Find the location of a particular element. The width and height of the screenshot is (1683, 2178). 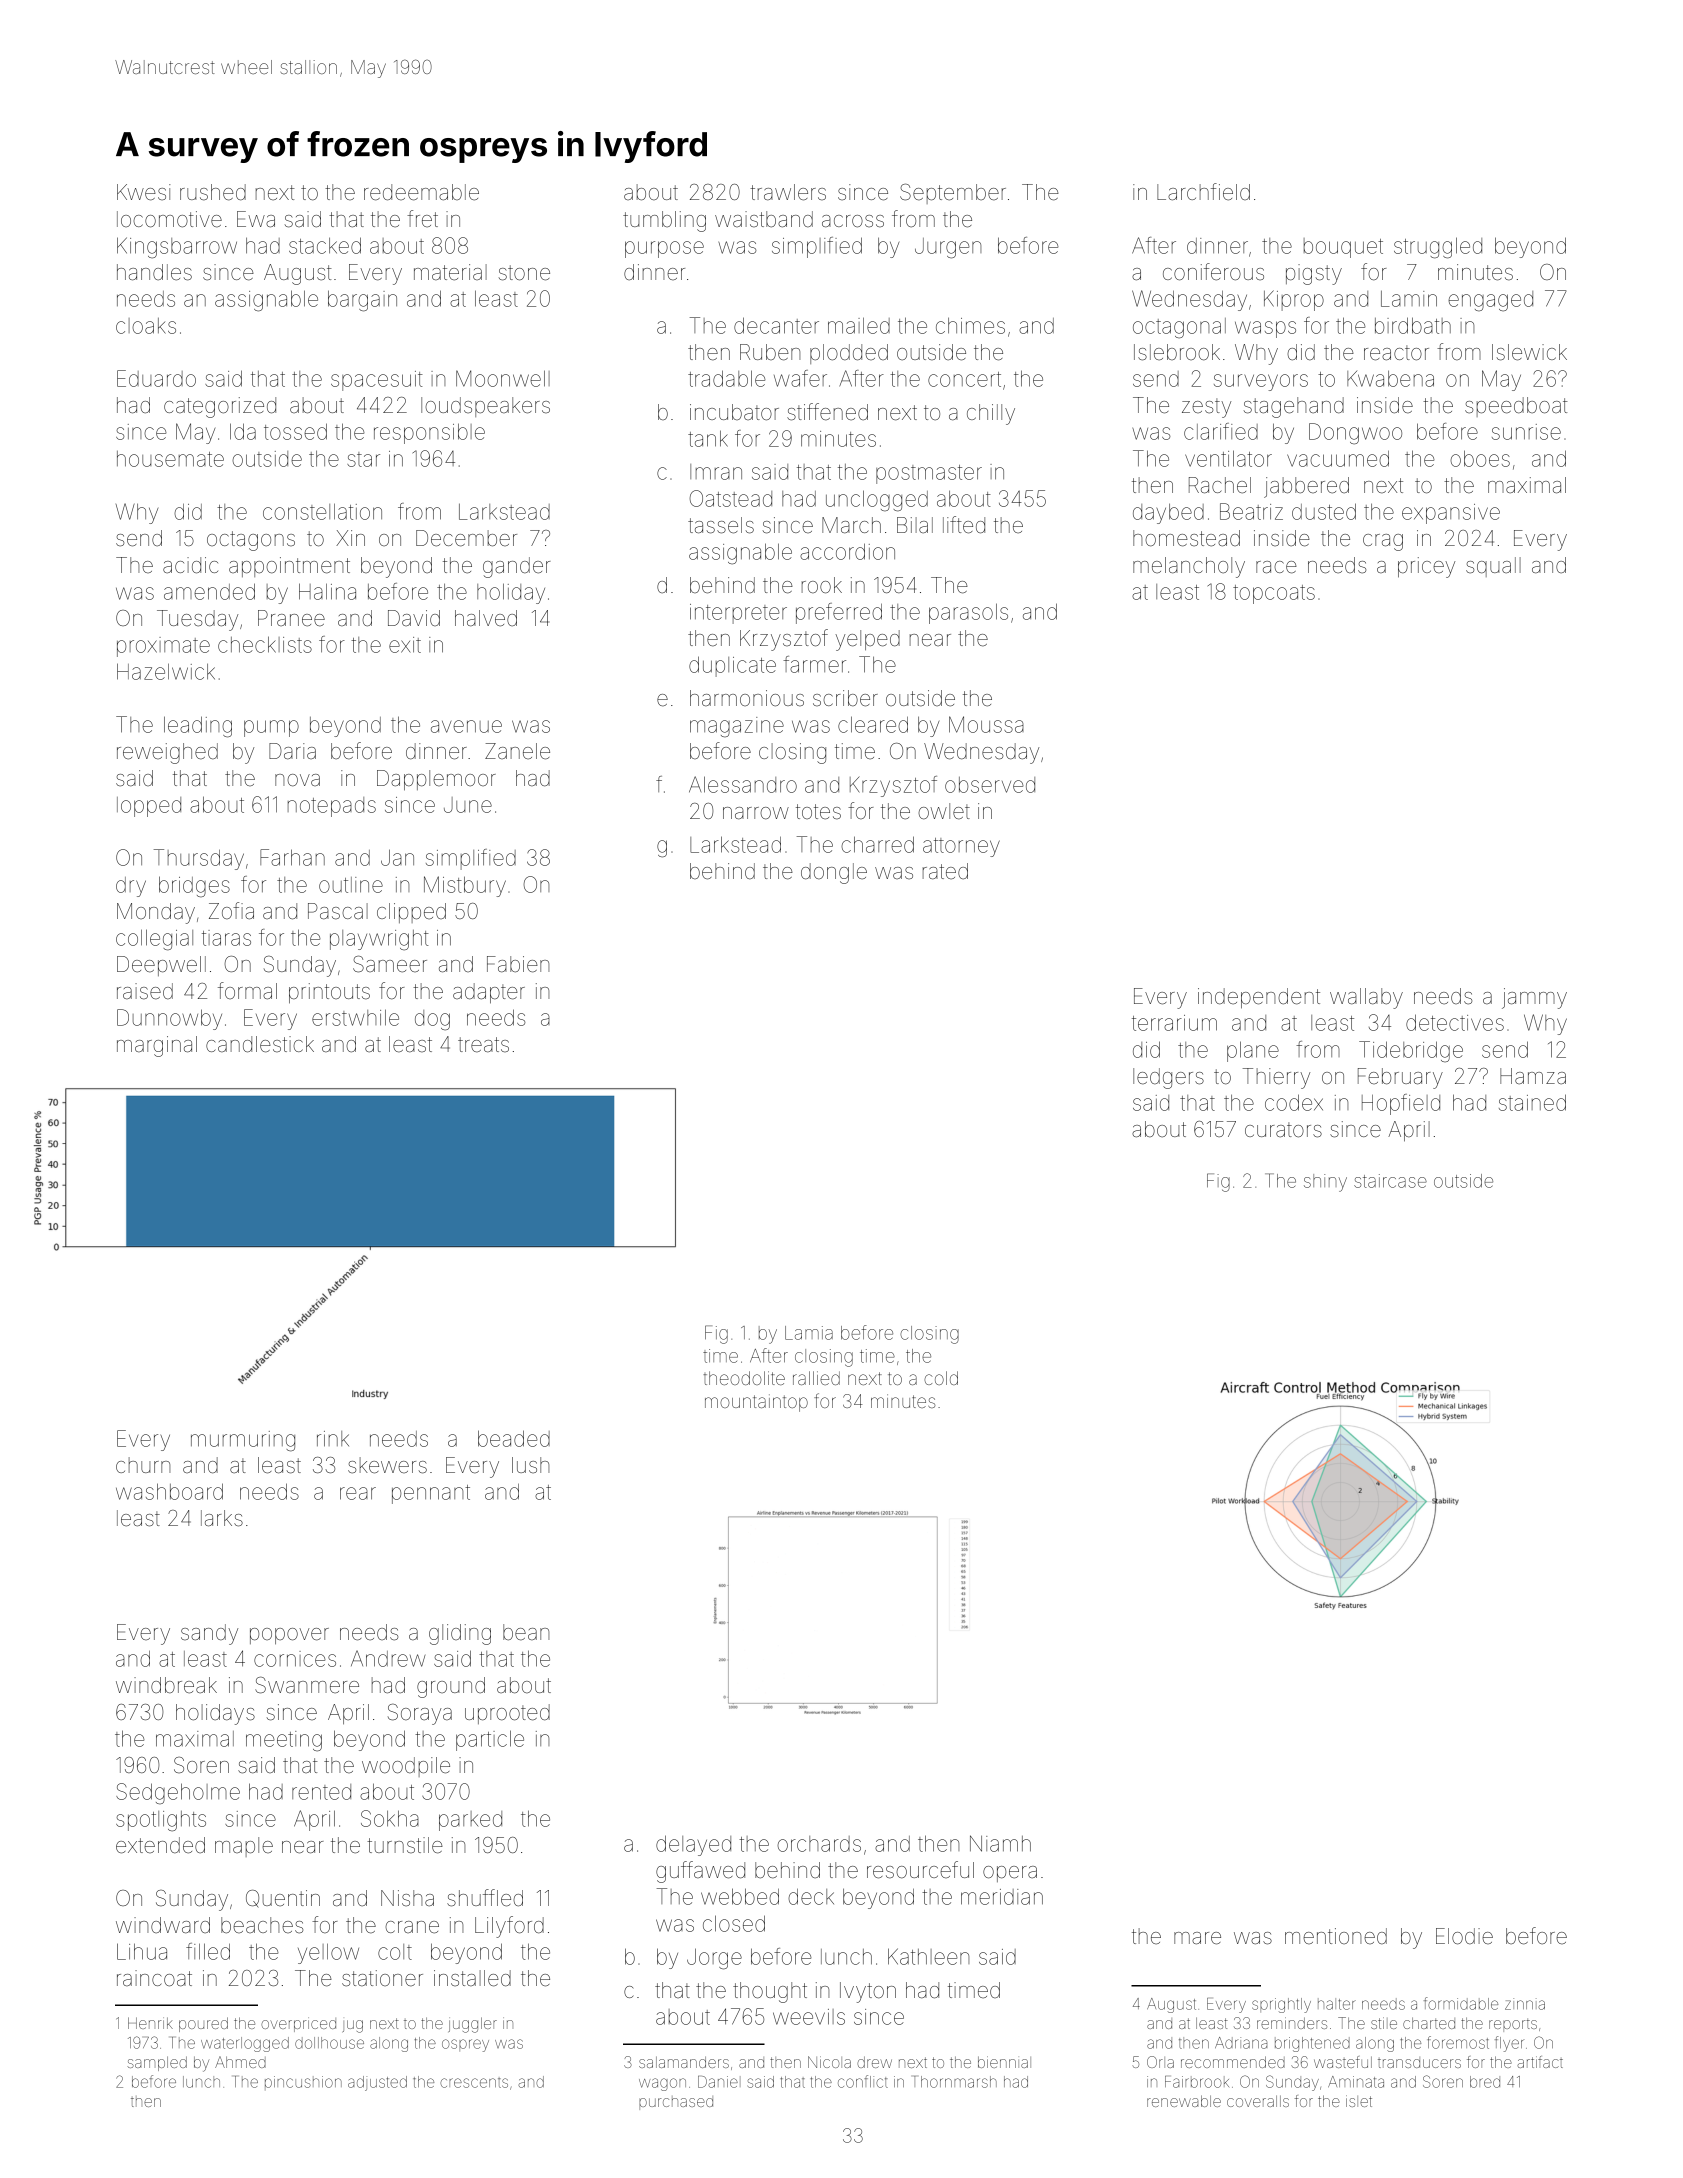

rink is located at coordinates (333, 1439).
